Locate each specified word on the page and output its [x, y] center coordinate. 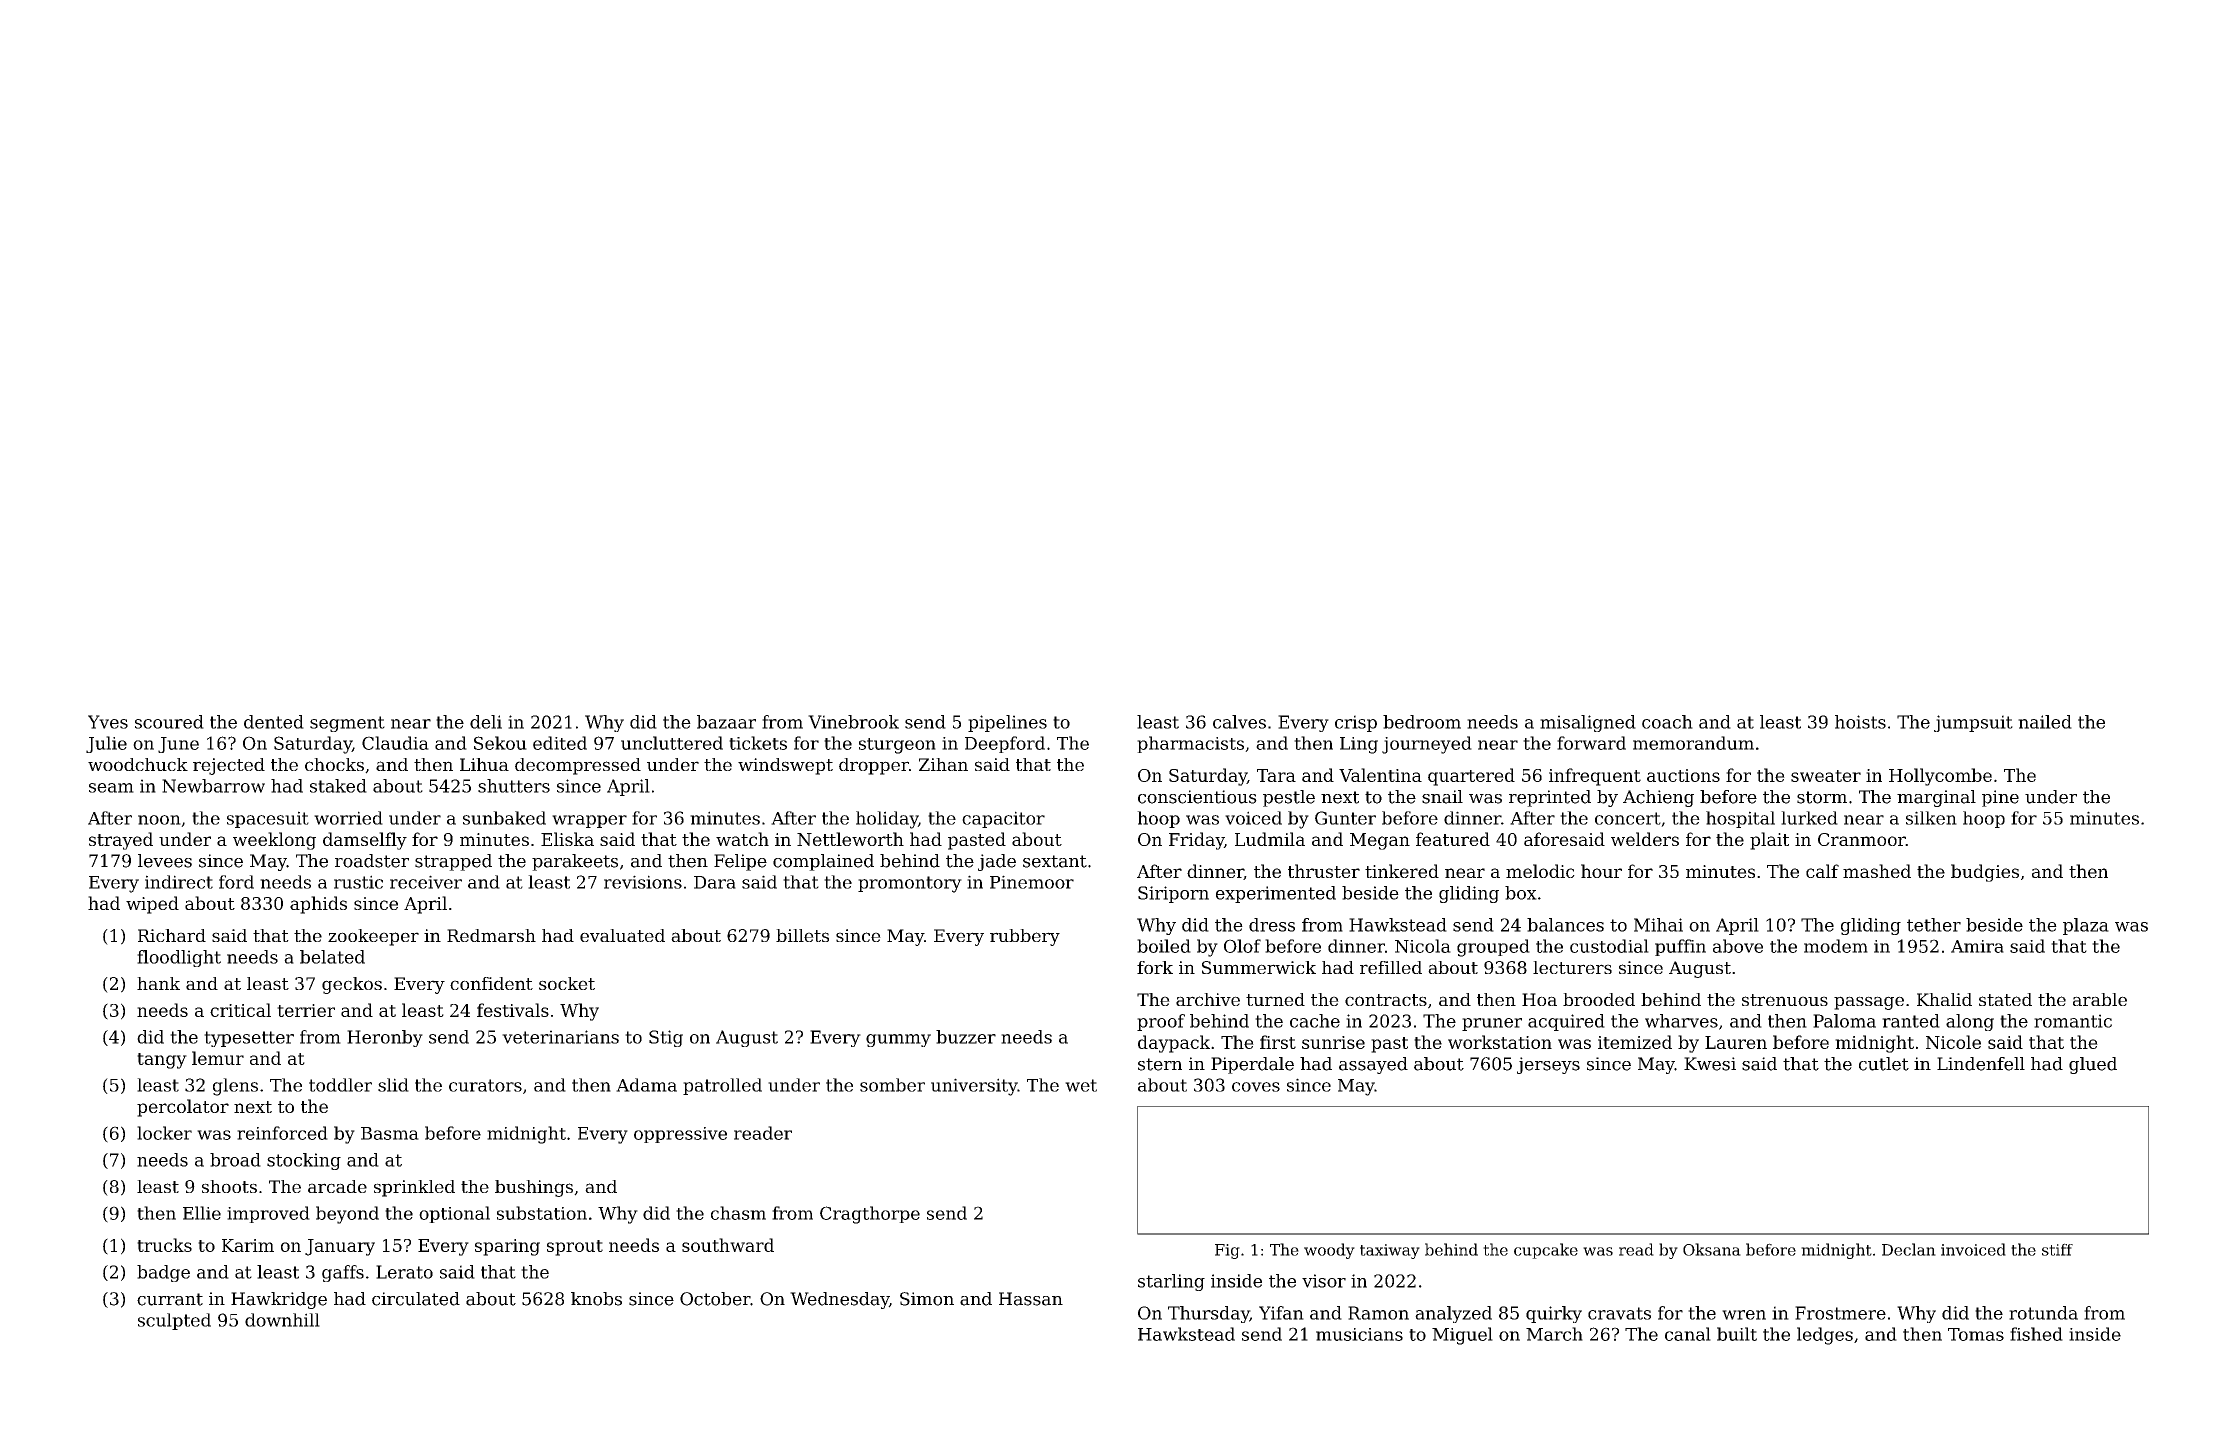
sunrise [1333, 1042]
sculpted [174, 1321]
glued [2093, 1065]
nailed [2045, 722]
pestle [1289, 798]
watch [742, 839]
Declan [1909, 1249]
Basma [390, 1133]
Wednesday [839, 1300]
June [178, 745]
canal [1688, 1334]
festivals [513, 1010]
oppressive [680, 1135]
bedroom [1422, 722]
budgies [1985, 873]
